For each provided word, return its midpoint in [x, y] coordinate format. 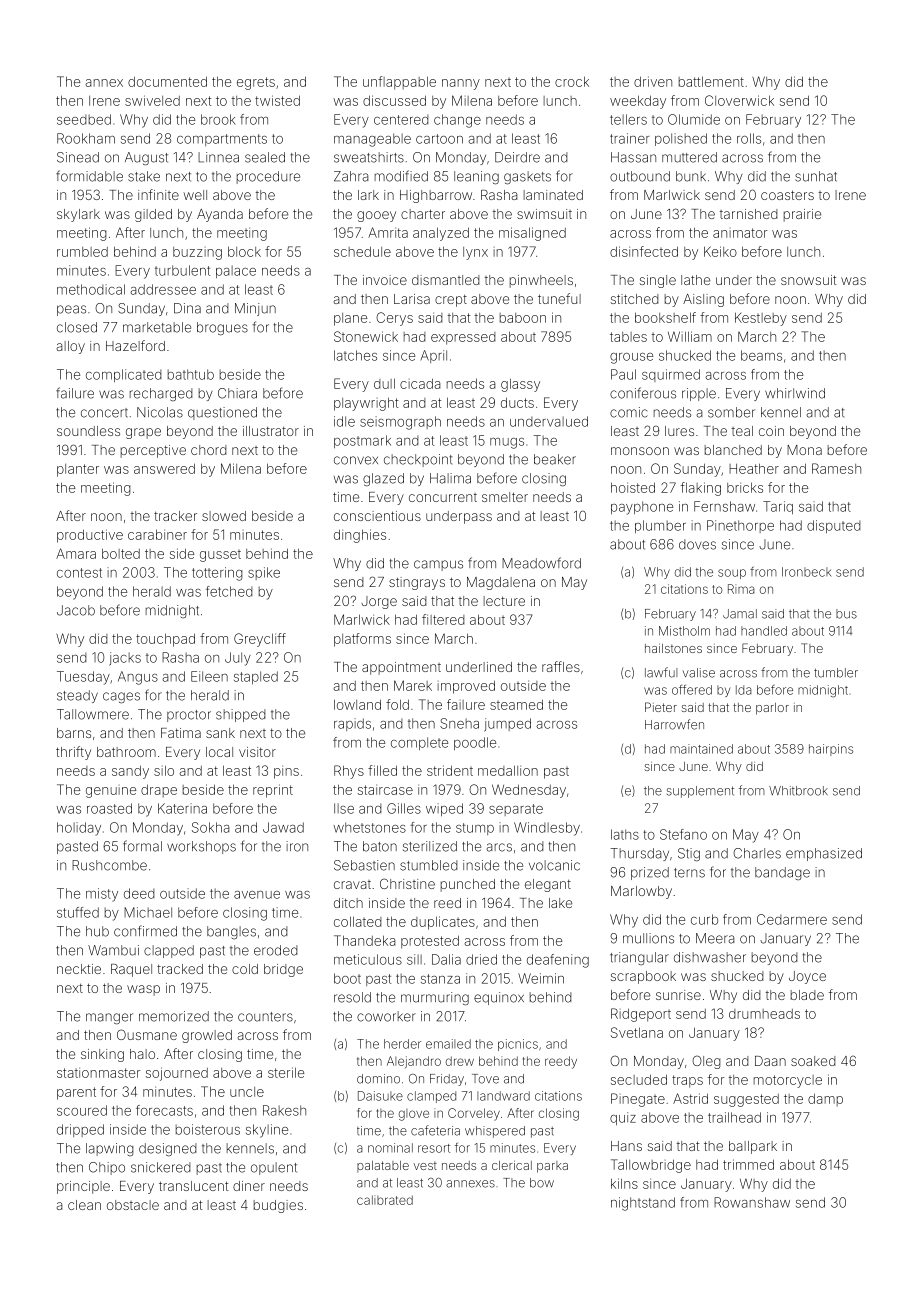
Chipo [107, 1168]
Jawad [283, 827]
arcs [499, 847]
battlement [711, 81]
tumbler [836, 673]
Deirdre [517, 157]
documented [167, 81]
